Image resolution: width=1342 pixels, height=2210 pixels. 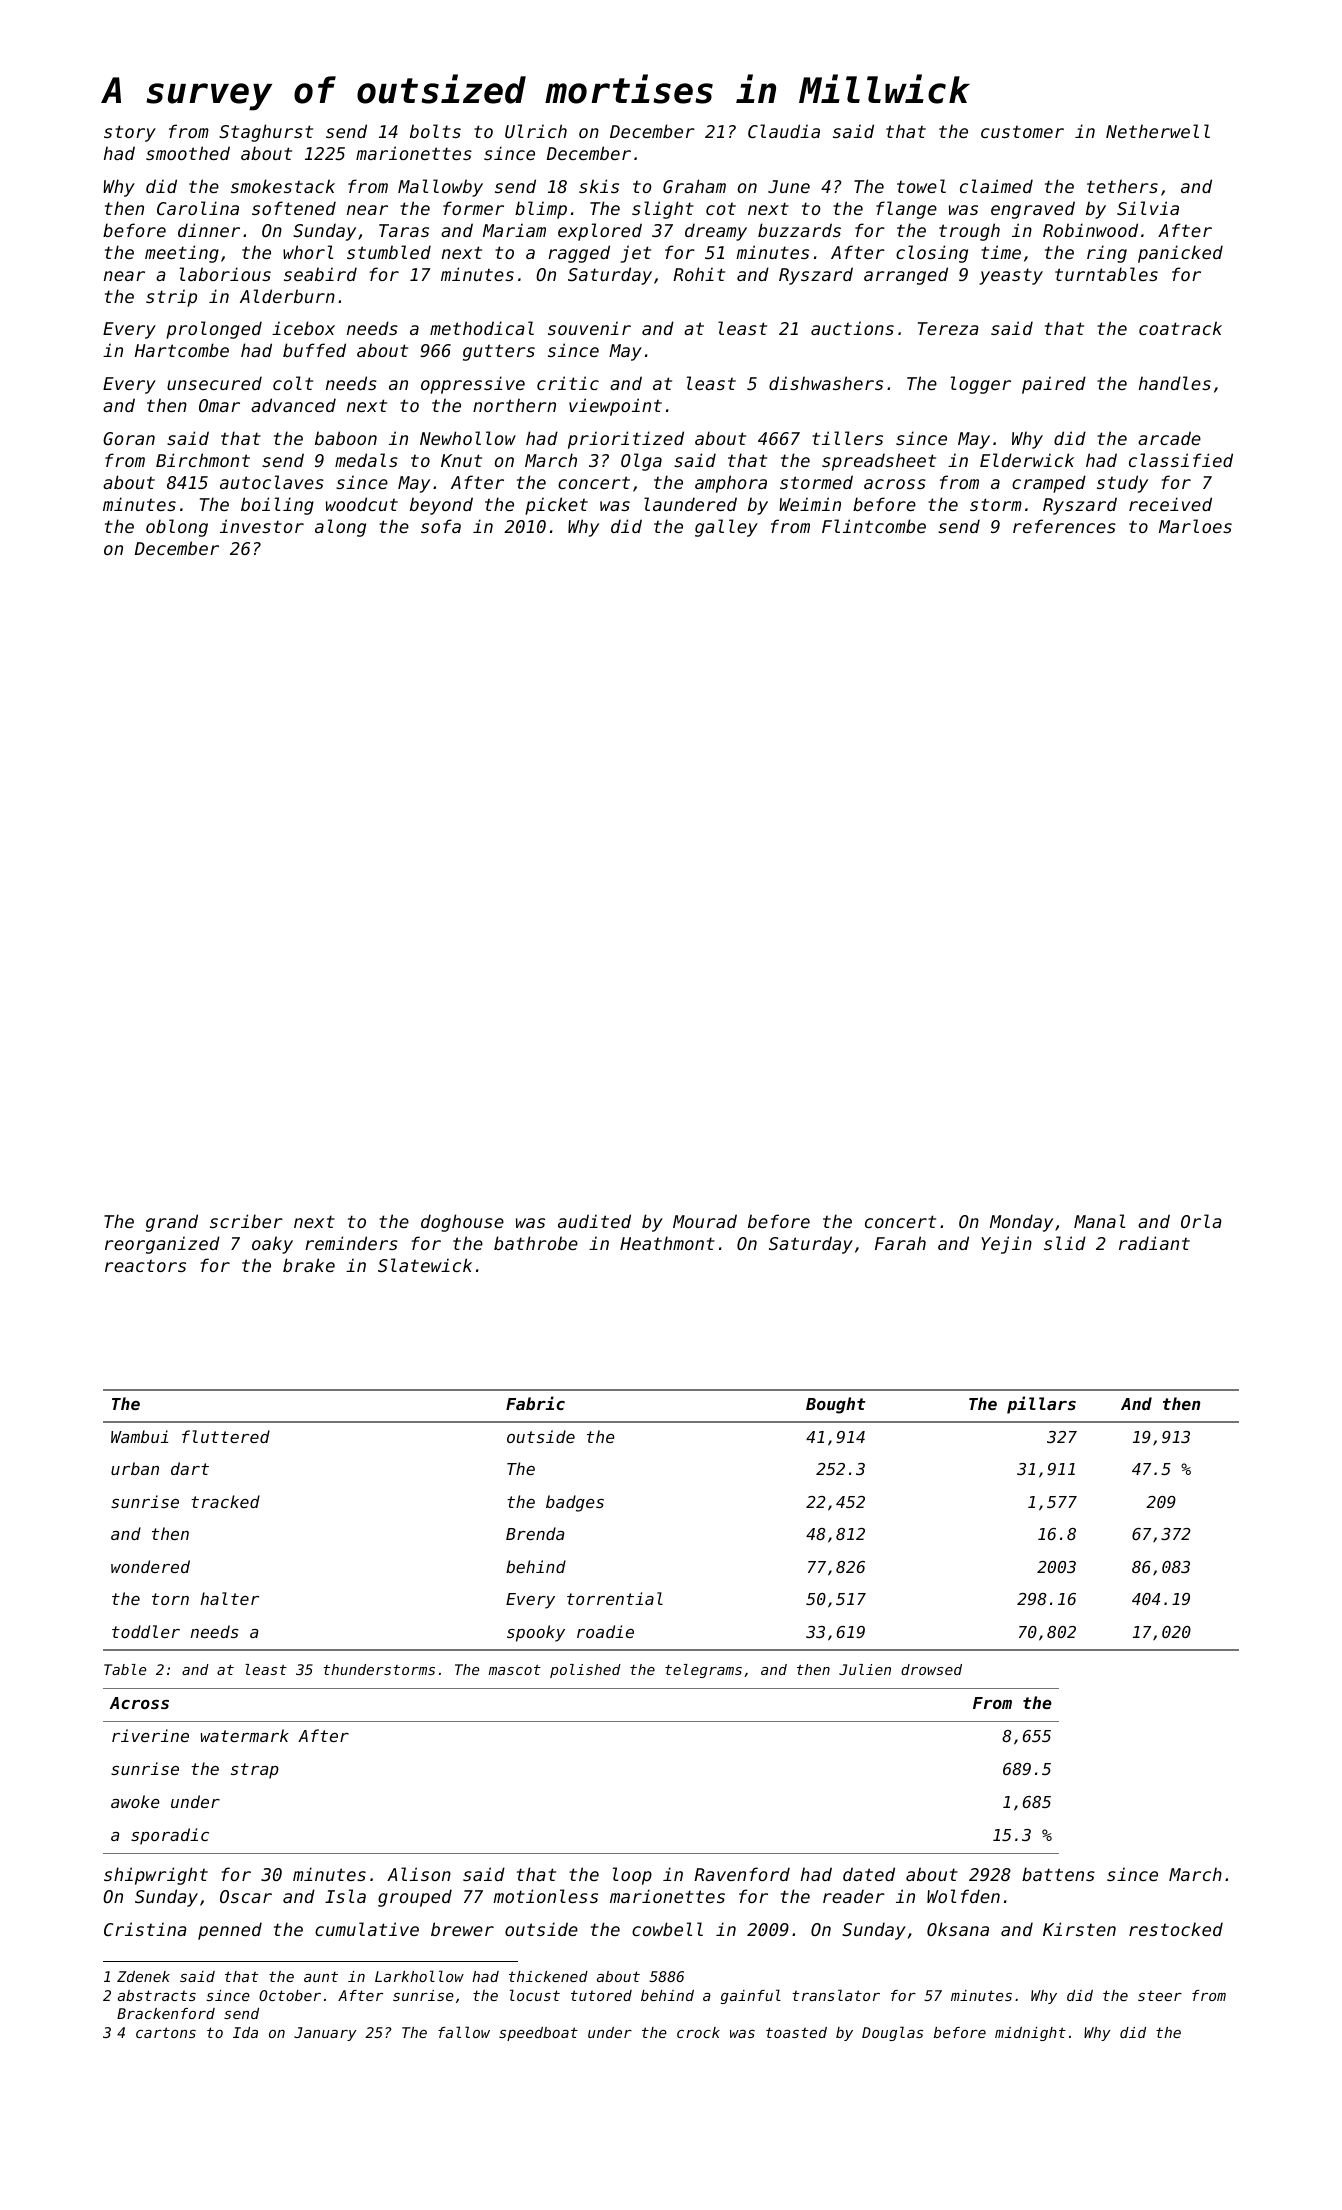 What do you see at coordinates (726, 528) in the screenshot?
I see `galley` at bounding box center [726, 528].
